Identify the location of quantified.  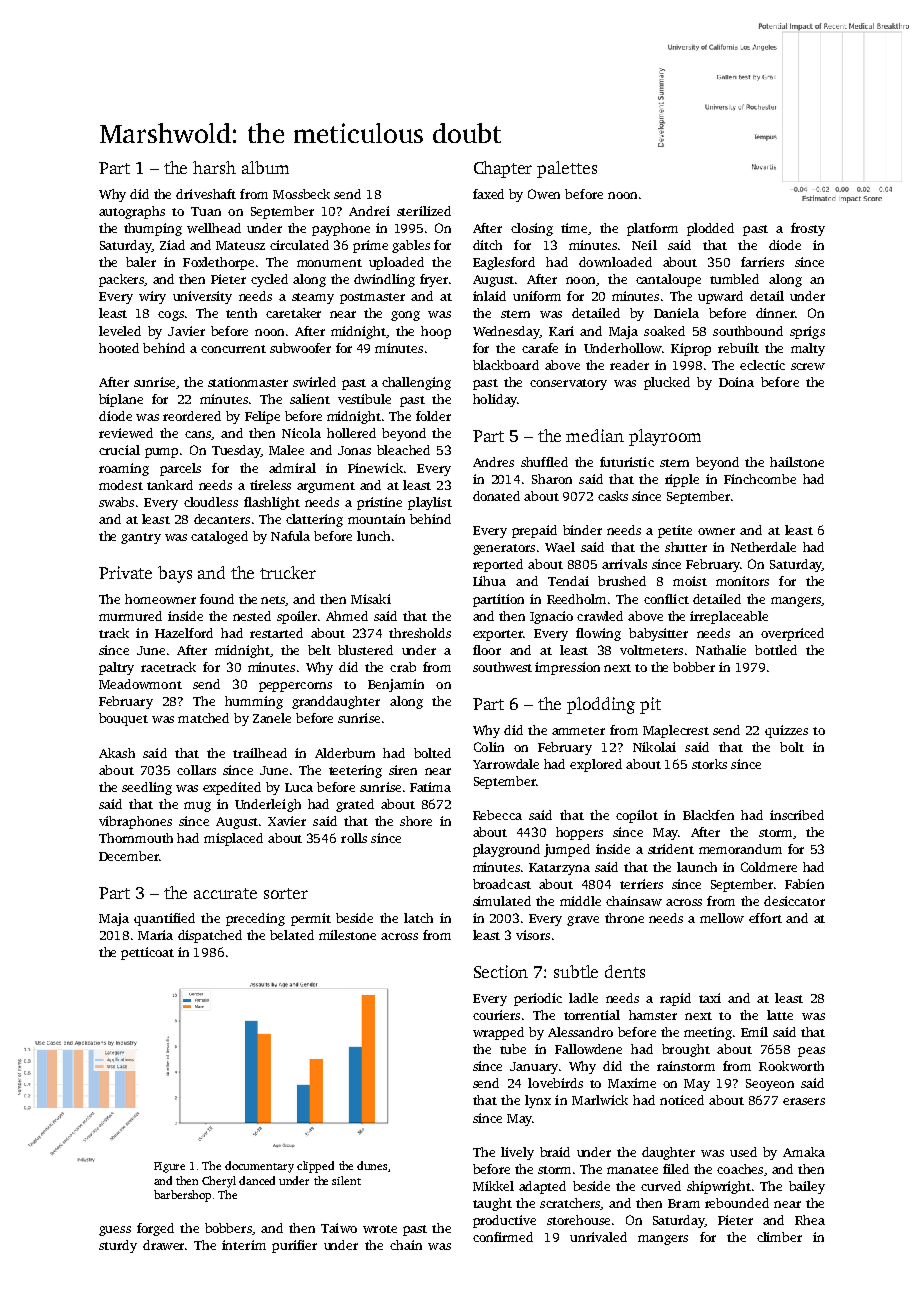
(164, 919).
